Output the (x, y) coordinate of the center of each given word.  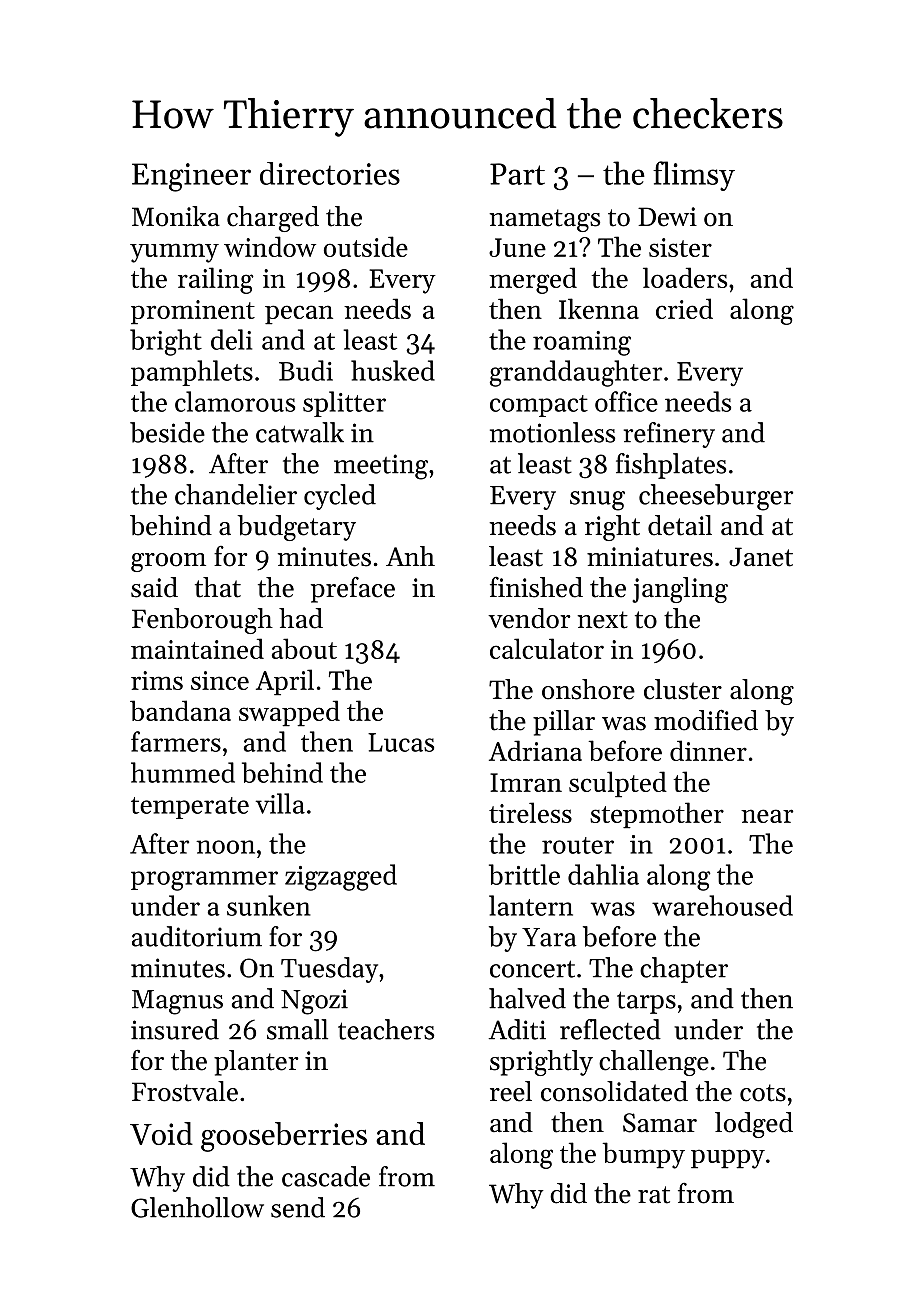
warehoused (722, 905)
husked (393, 370)
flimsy (694, 176)
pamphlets (192, 373)
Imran (526, 782)
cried (684, 308)
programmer (204, 881)
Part (517, 174)
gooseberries (284, 1137)
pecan (299, 315)
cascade (326, 1176)
